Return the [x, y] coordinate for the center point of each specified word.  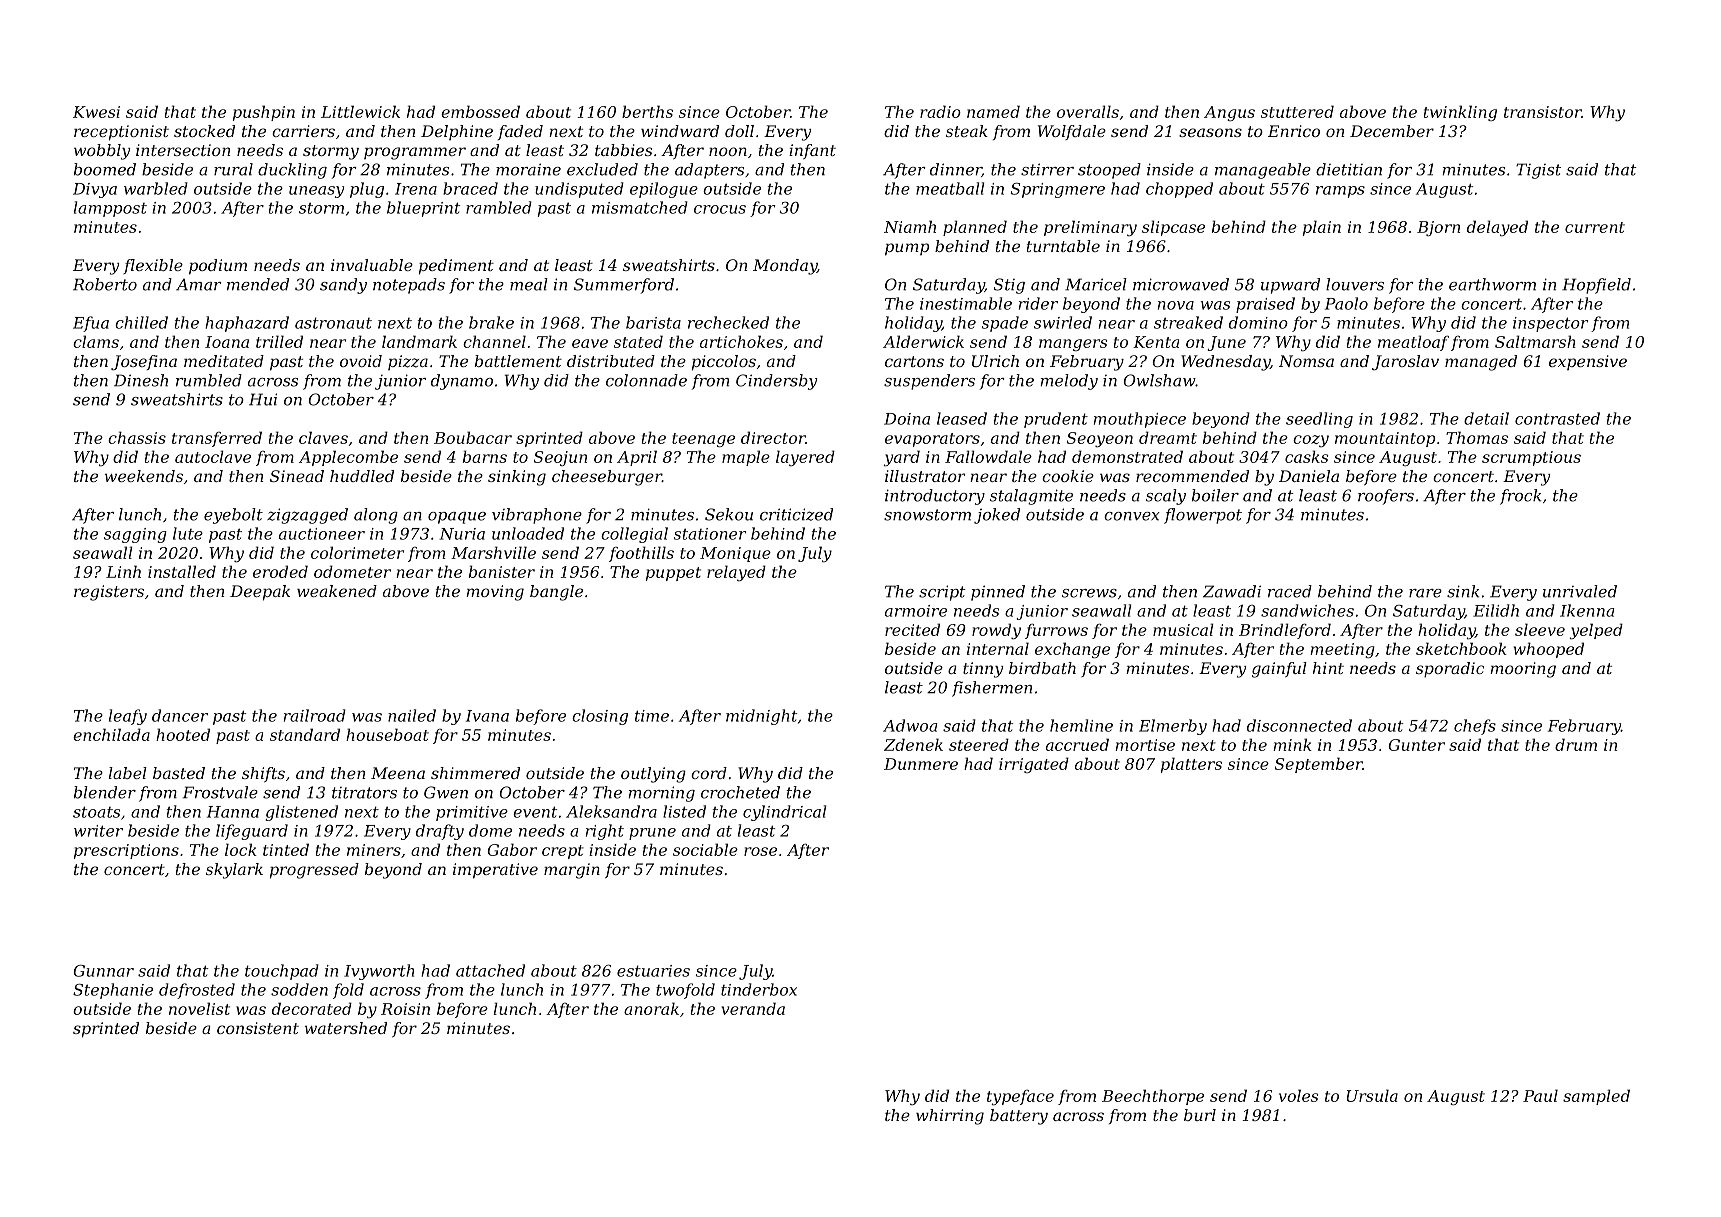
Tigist [1538, 171]
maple [746, 458]
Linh [123, 571]
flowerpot [1203, 516]
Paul [1540, 1095]
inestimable [966, 303]
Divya [95, 190]
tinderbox [759, 989]
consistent [258, 1028]
